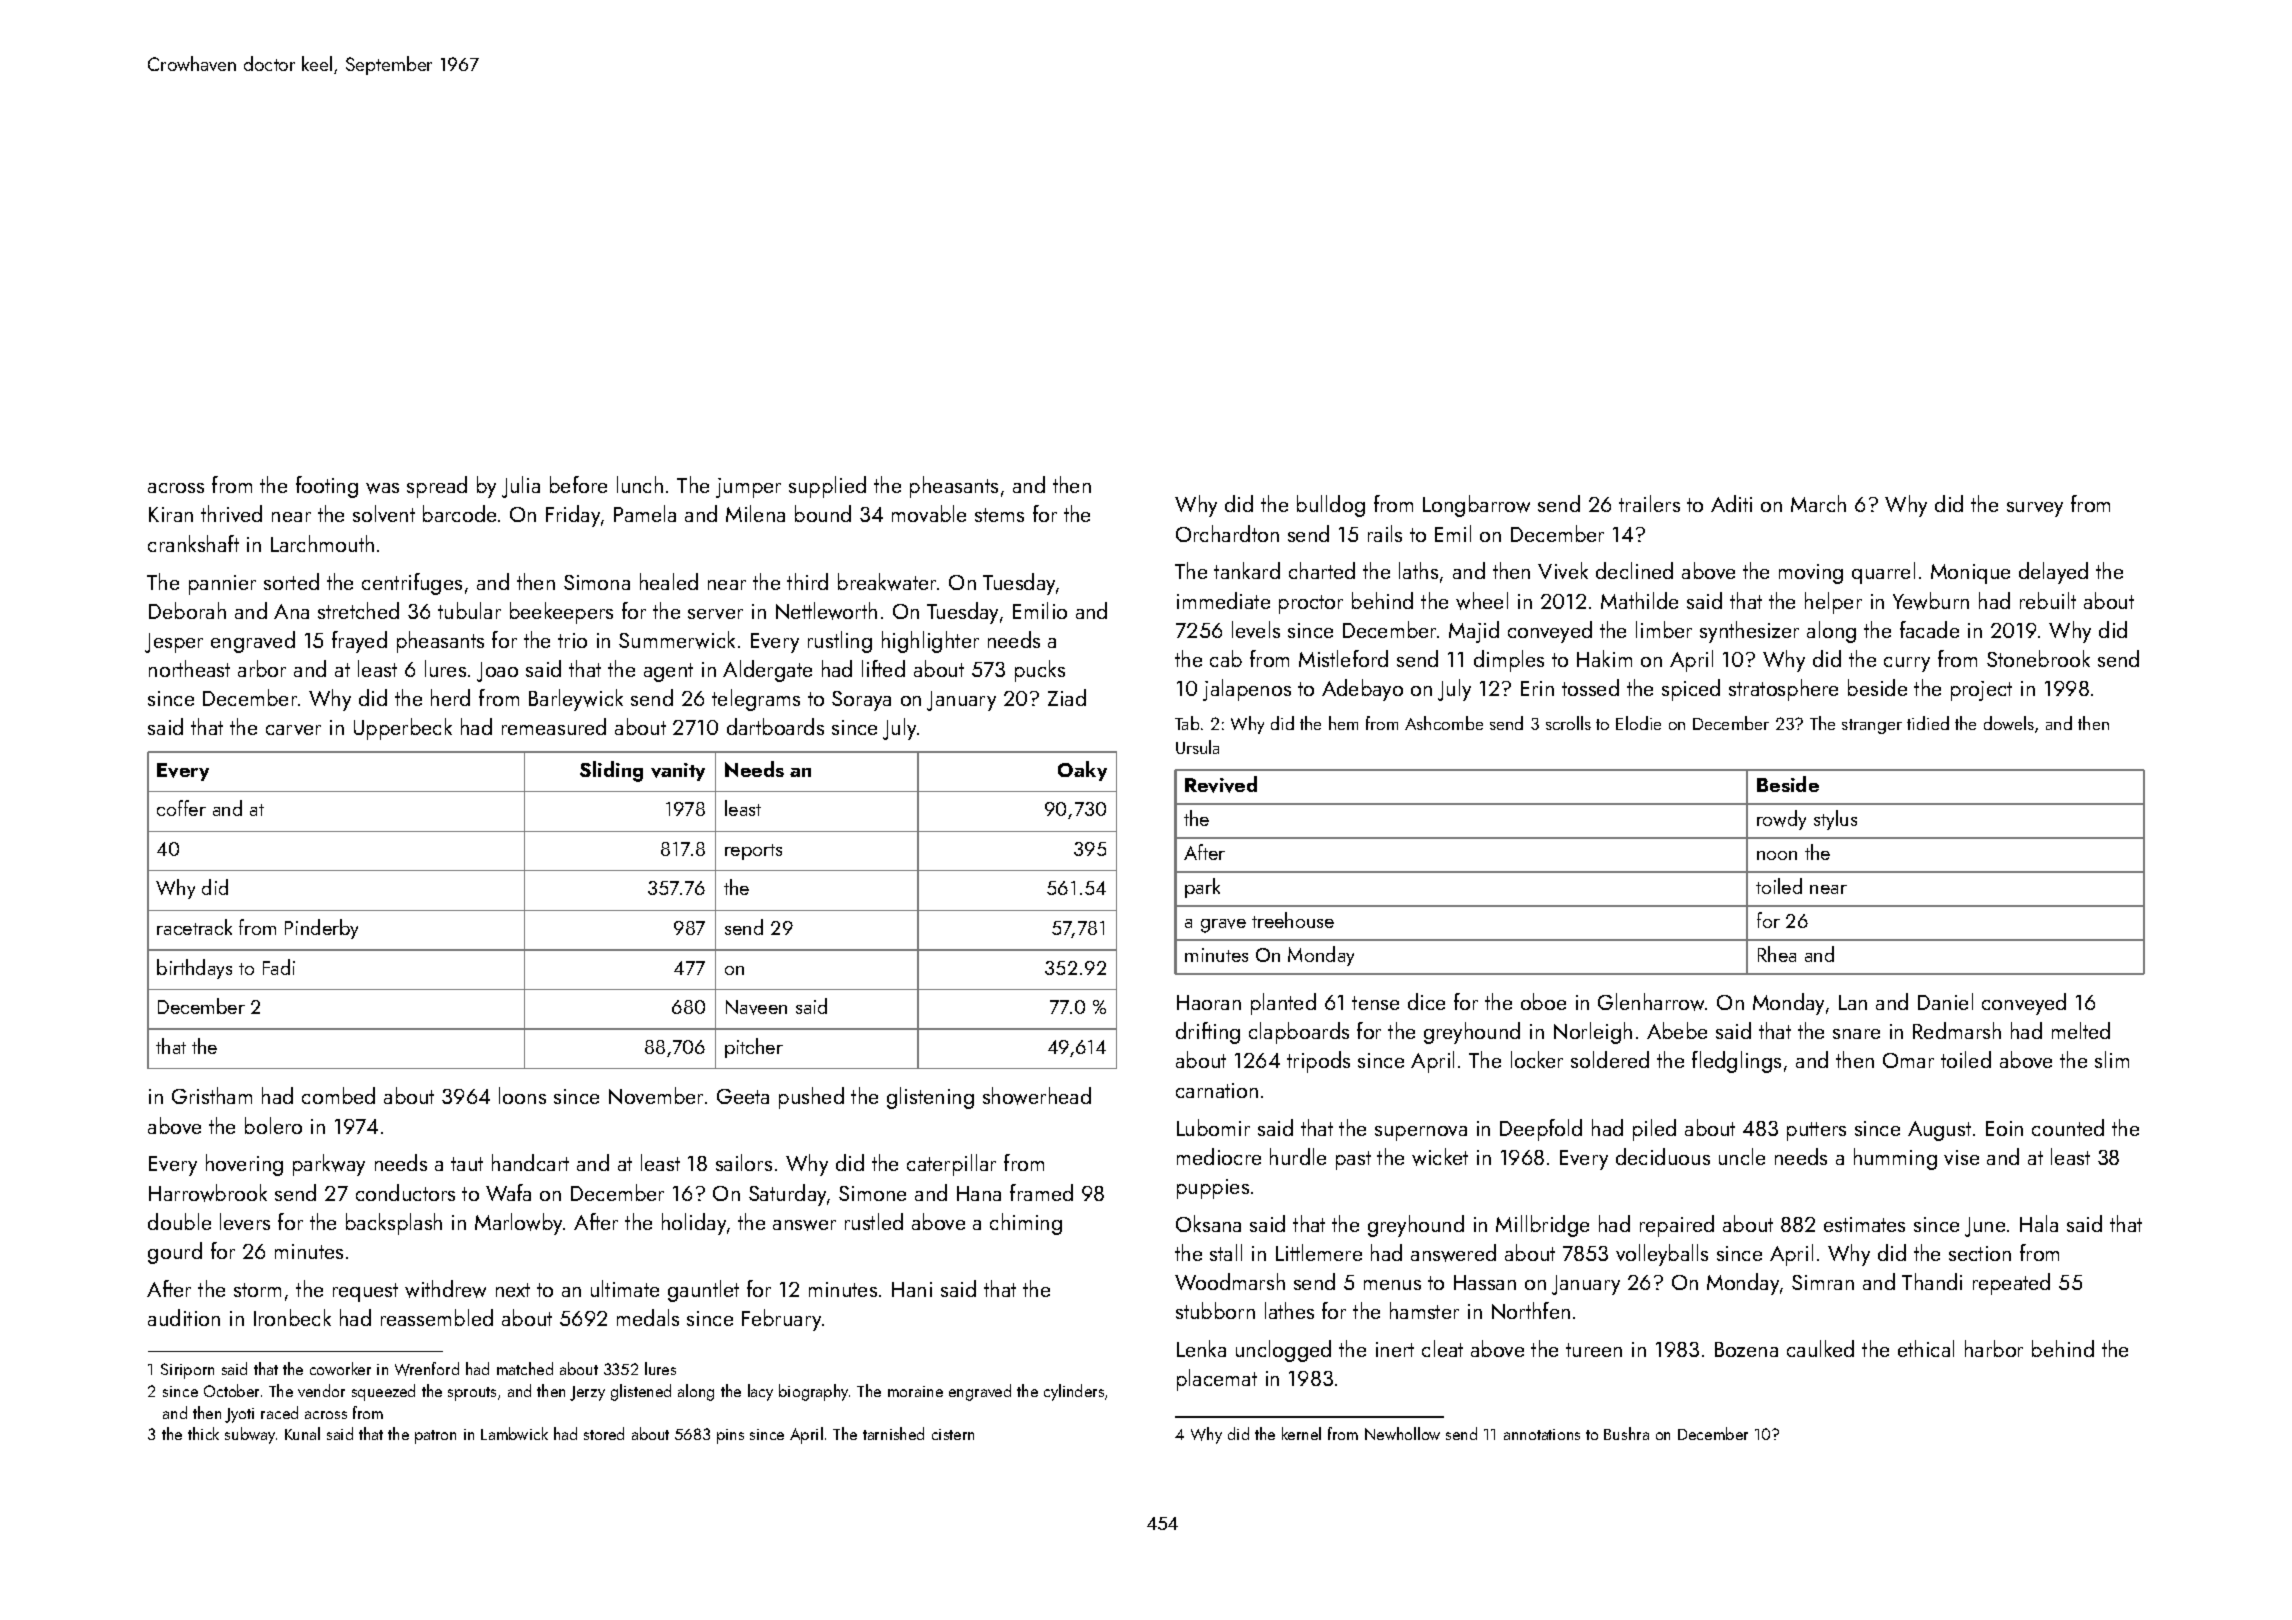 Image resolution: width=2292 pixels, height=1620 pixels. What do you see at coordinates (1343, 723) in the screenshot?
I see `hem` at bounding box center [1343, 723].
